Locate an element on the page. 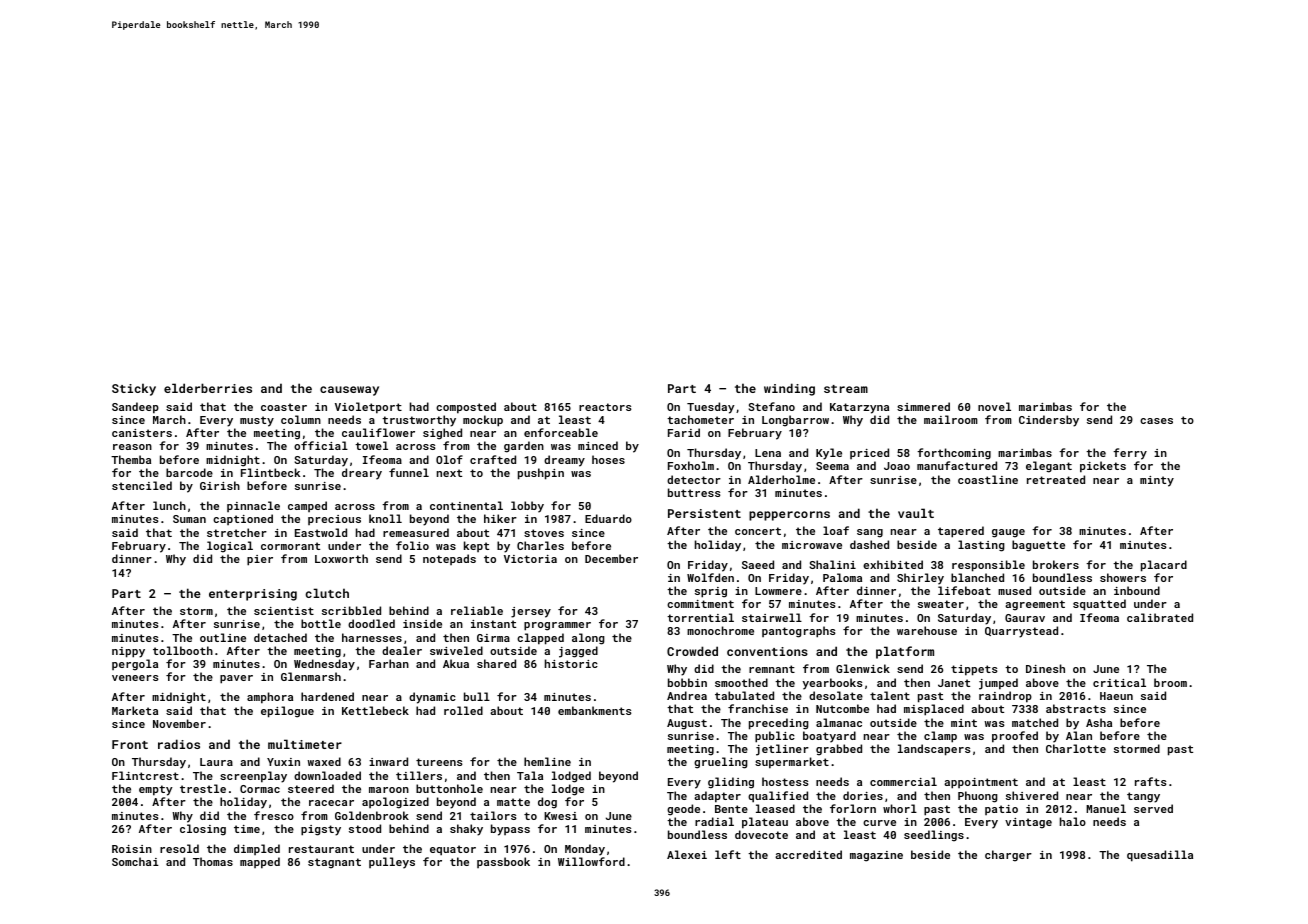 The image size is (1308, 924). bypass is located at coordinates (510, 830).
